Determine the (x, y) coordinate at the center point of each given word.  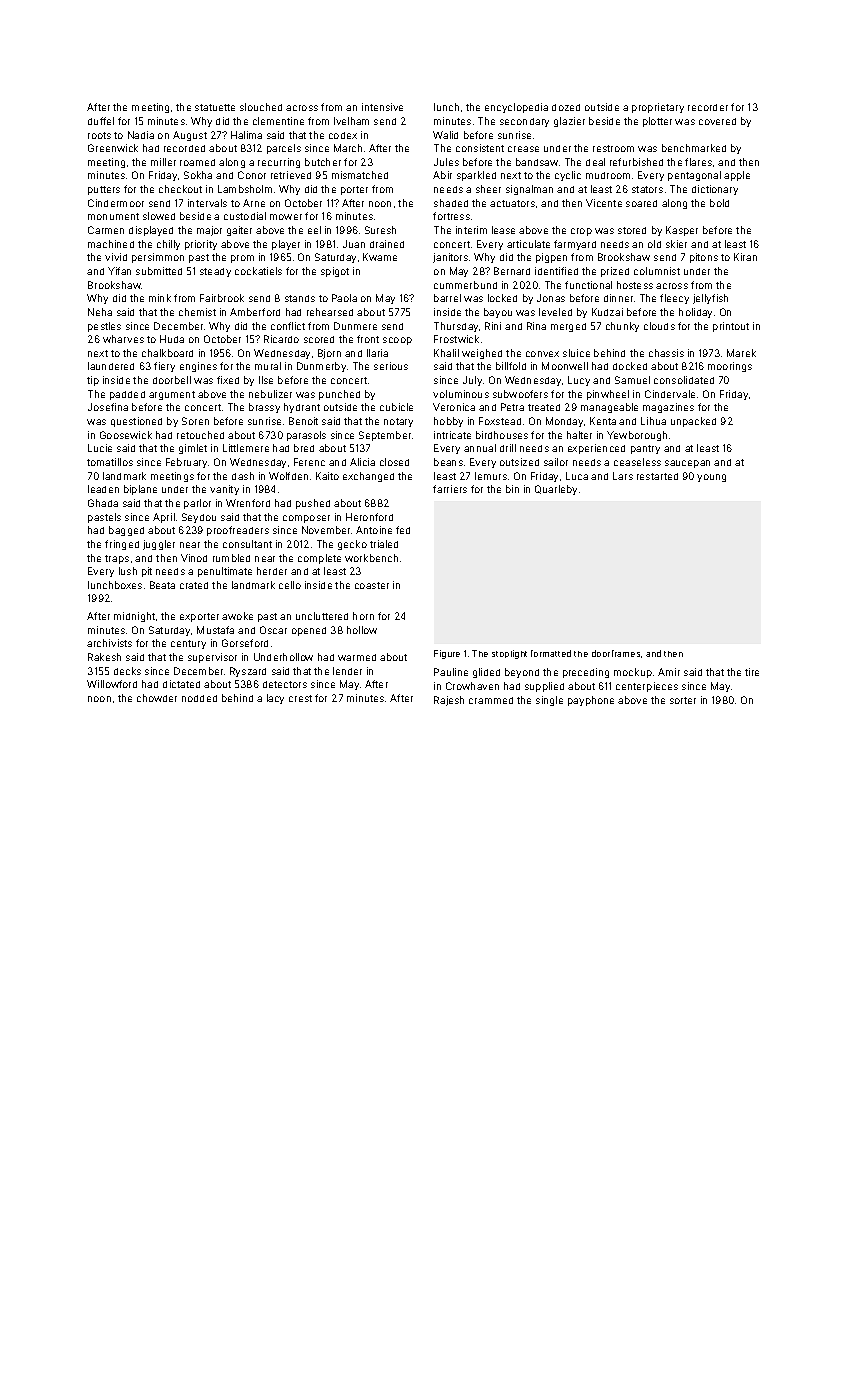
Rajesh (449, 701)
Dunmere (355, 326)
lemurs (491, 476)
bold (719, 203)
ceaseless (637, 462)
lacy (275, 699)
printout (731, 327)
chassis (666, 353)
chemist (197, 312)
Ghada (103, 503)
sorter (683, 700)
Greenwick (113, 148)
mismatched (360, 175)
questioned (136, 422)
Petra (512, 407)
